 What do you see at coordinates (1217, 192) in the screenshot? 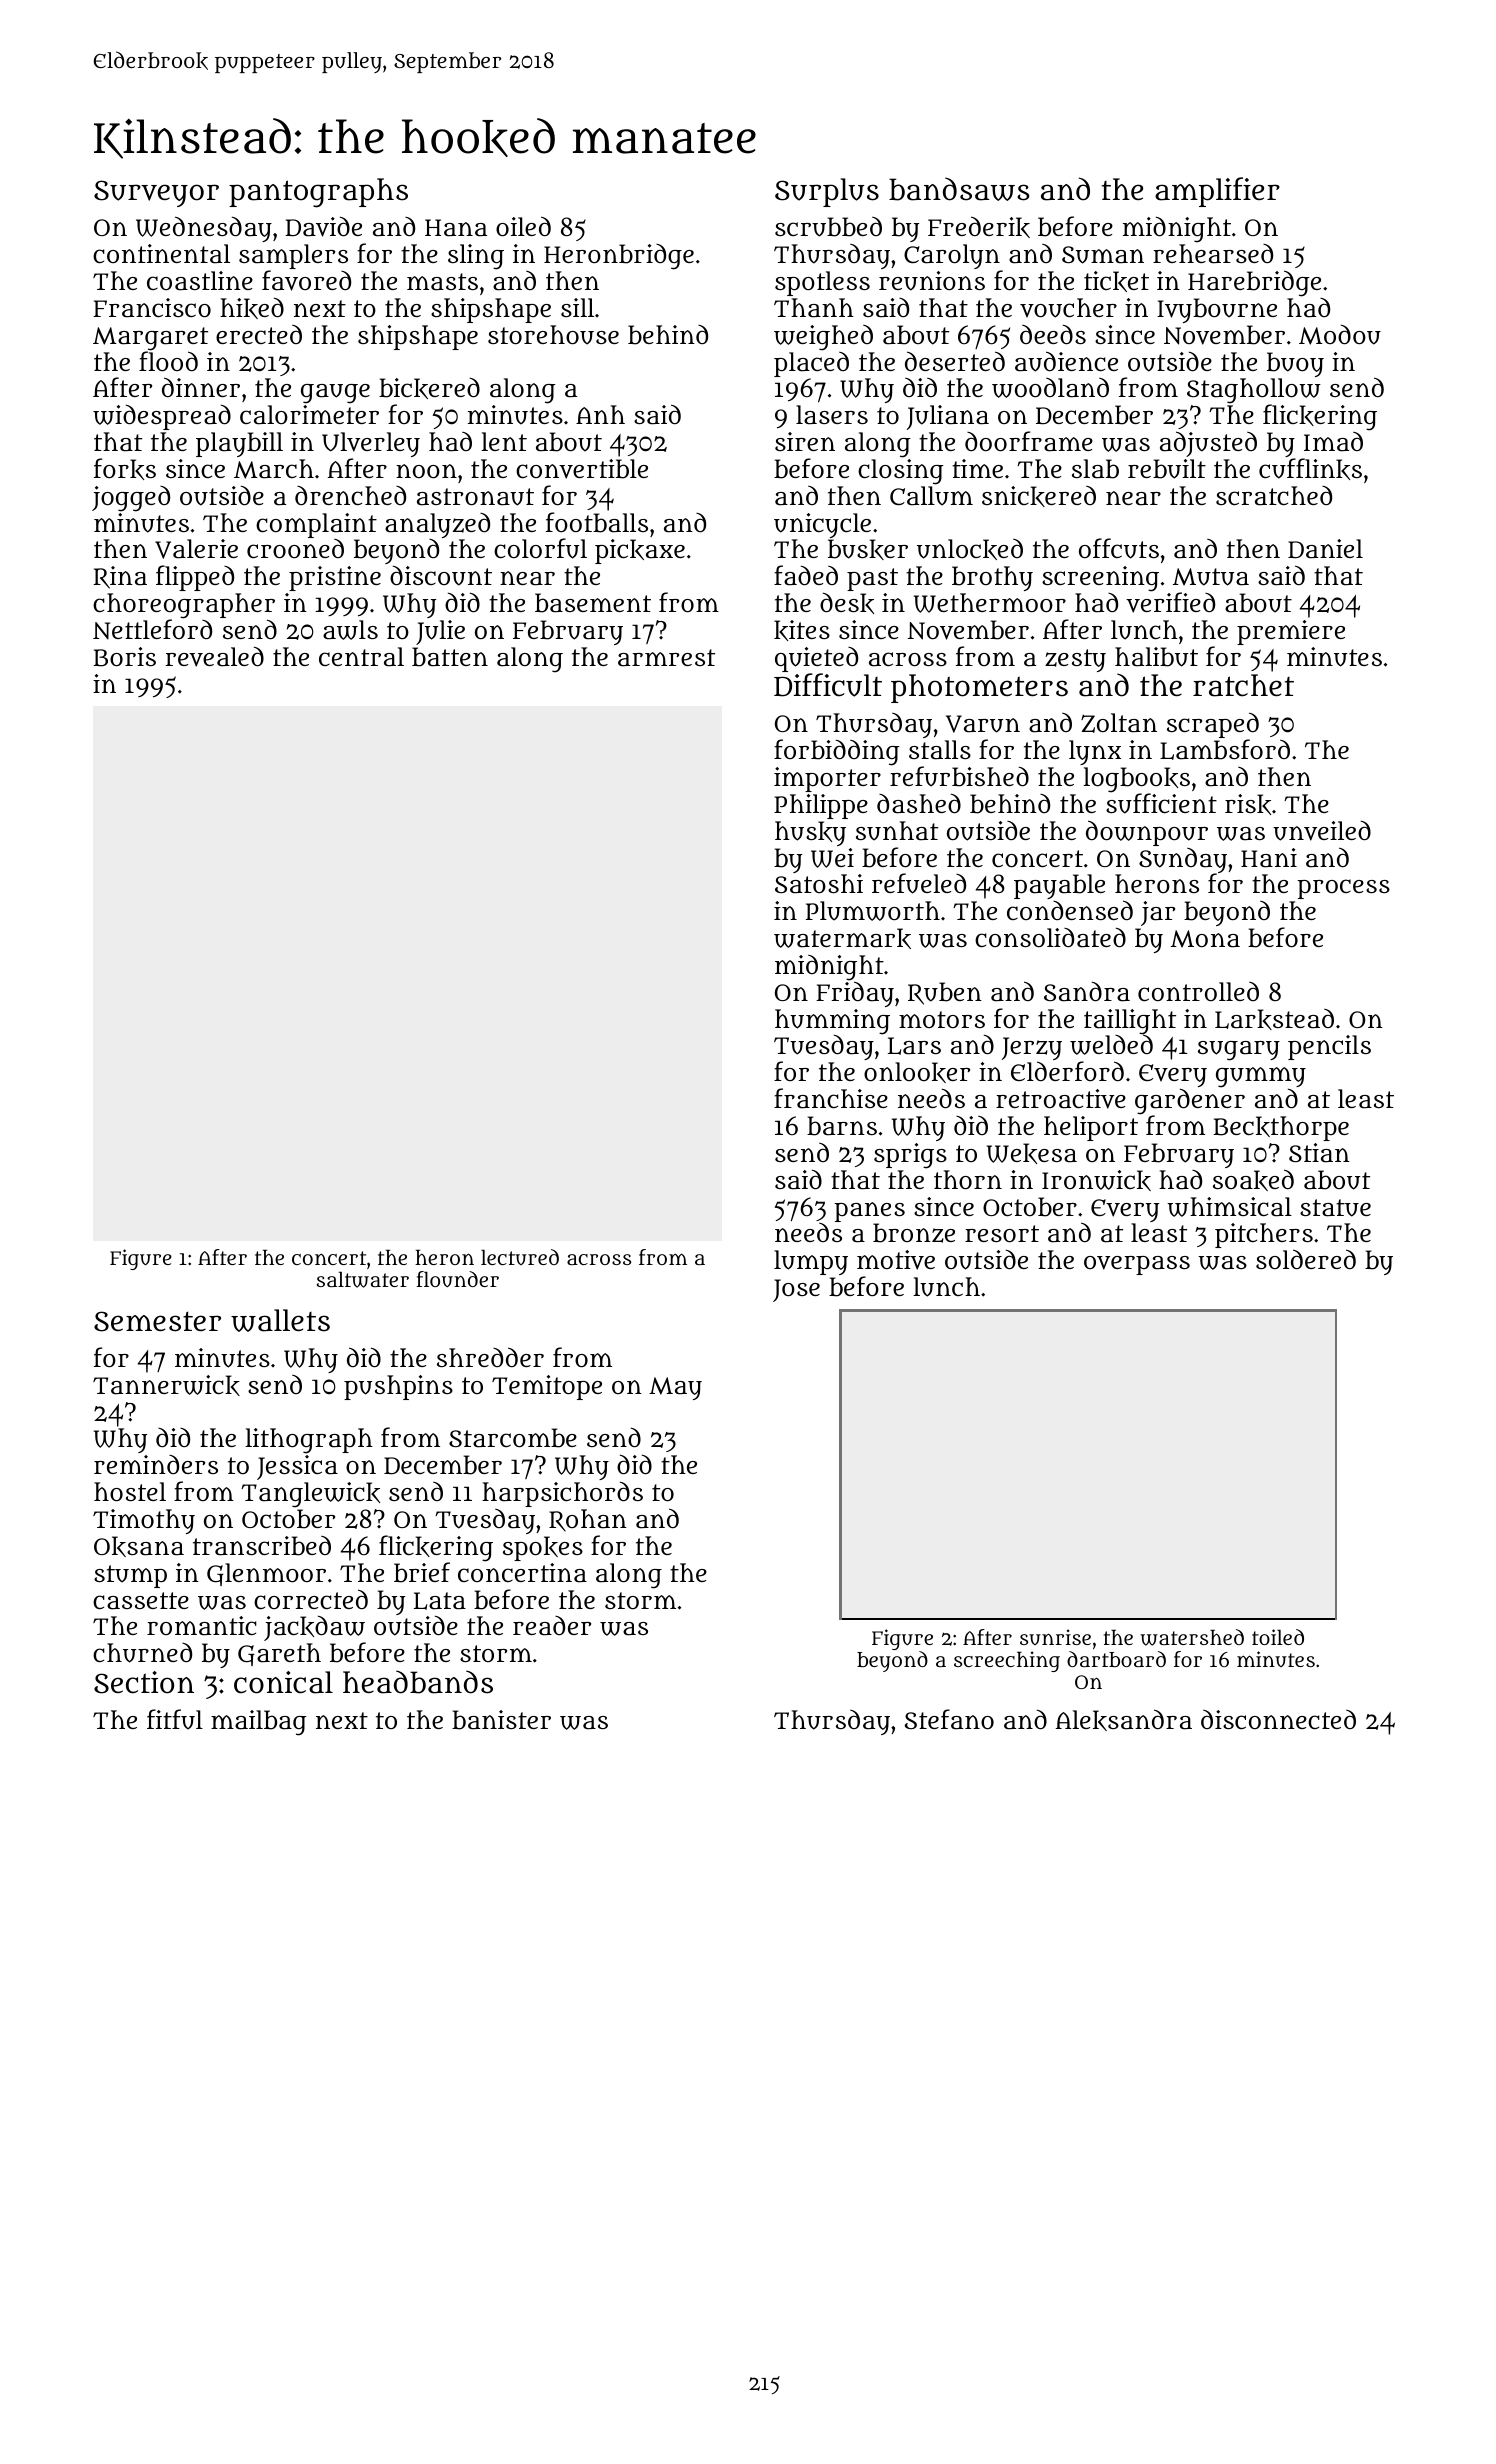
I see `amplifier` at bounding box center [1217, 192].
